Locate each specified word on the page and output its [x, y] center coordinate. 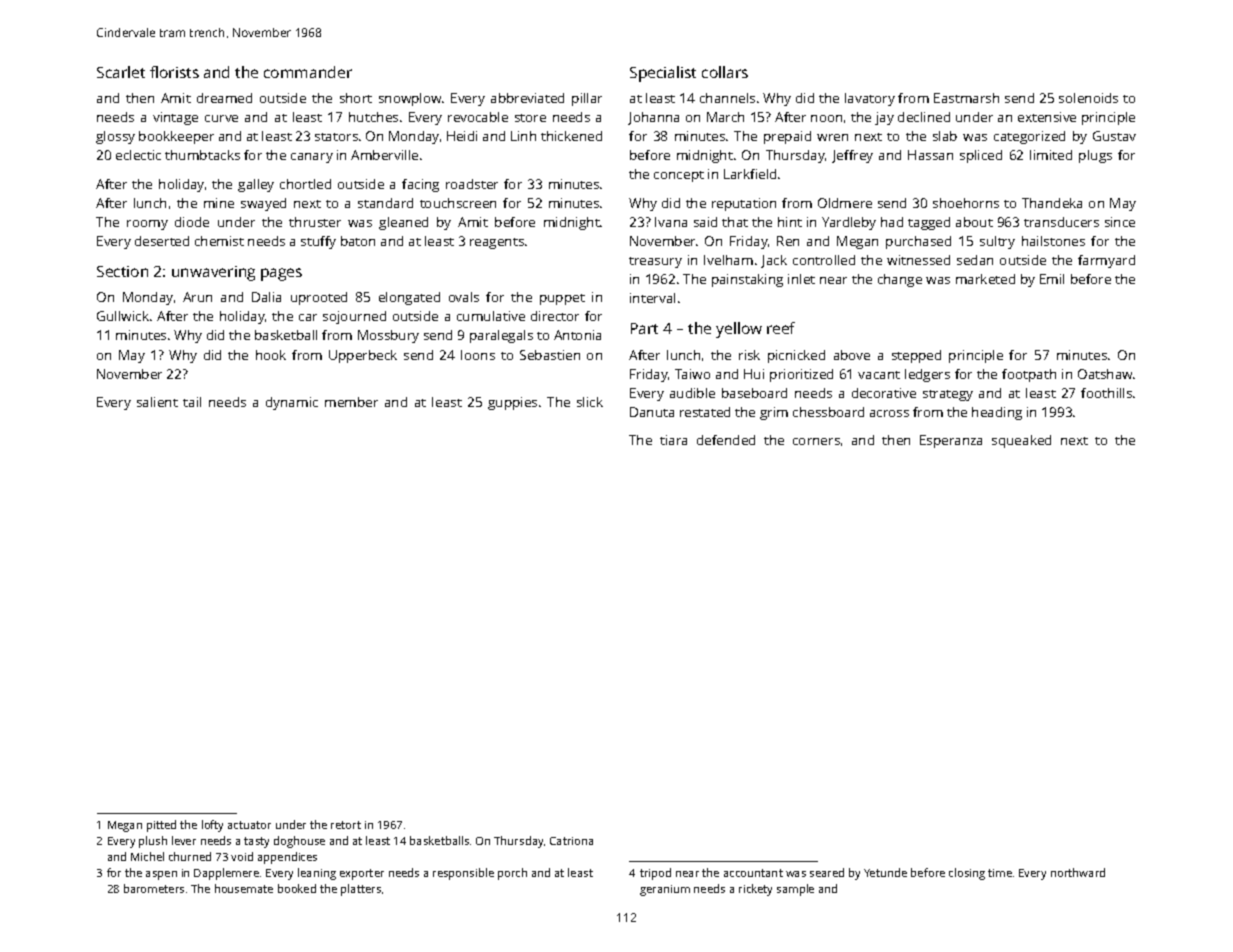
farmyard [1106, 261]
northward [1078, 872]
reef [781, 328]
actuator [249, 825]
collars [725, 72]
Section [122, 271]
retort [346, 825]
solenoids [1088, 98]
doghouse [299, 842]
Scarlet [121, 72]
